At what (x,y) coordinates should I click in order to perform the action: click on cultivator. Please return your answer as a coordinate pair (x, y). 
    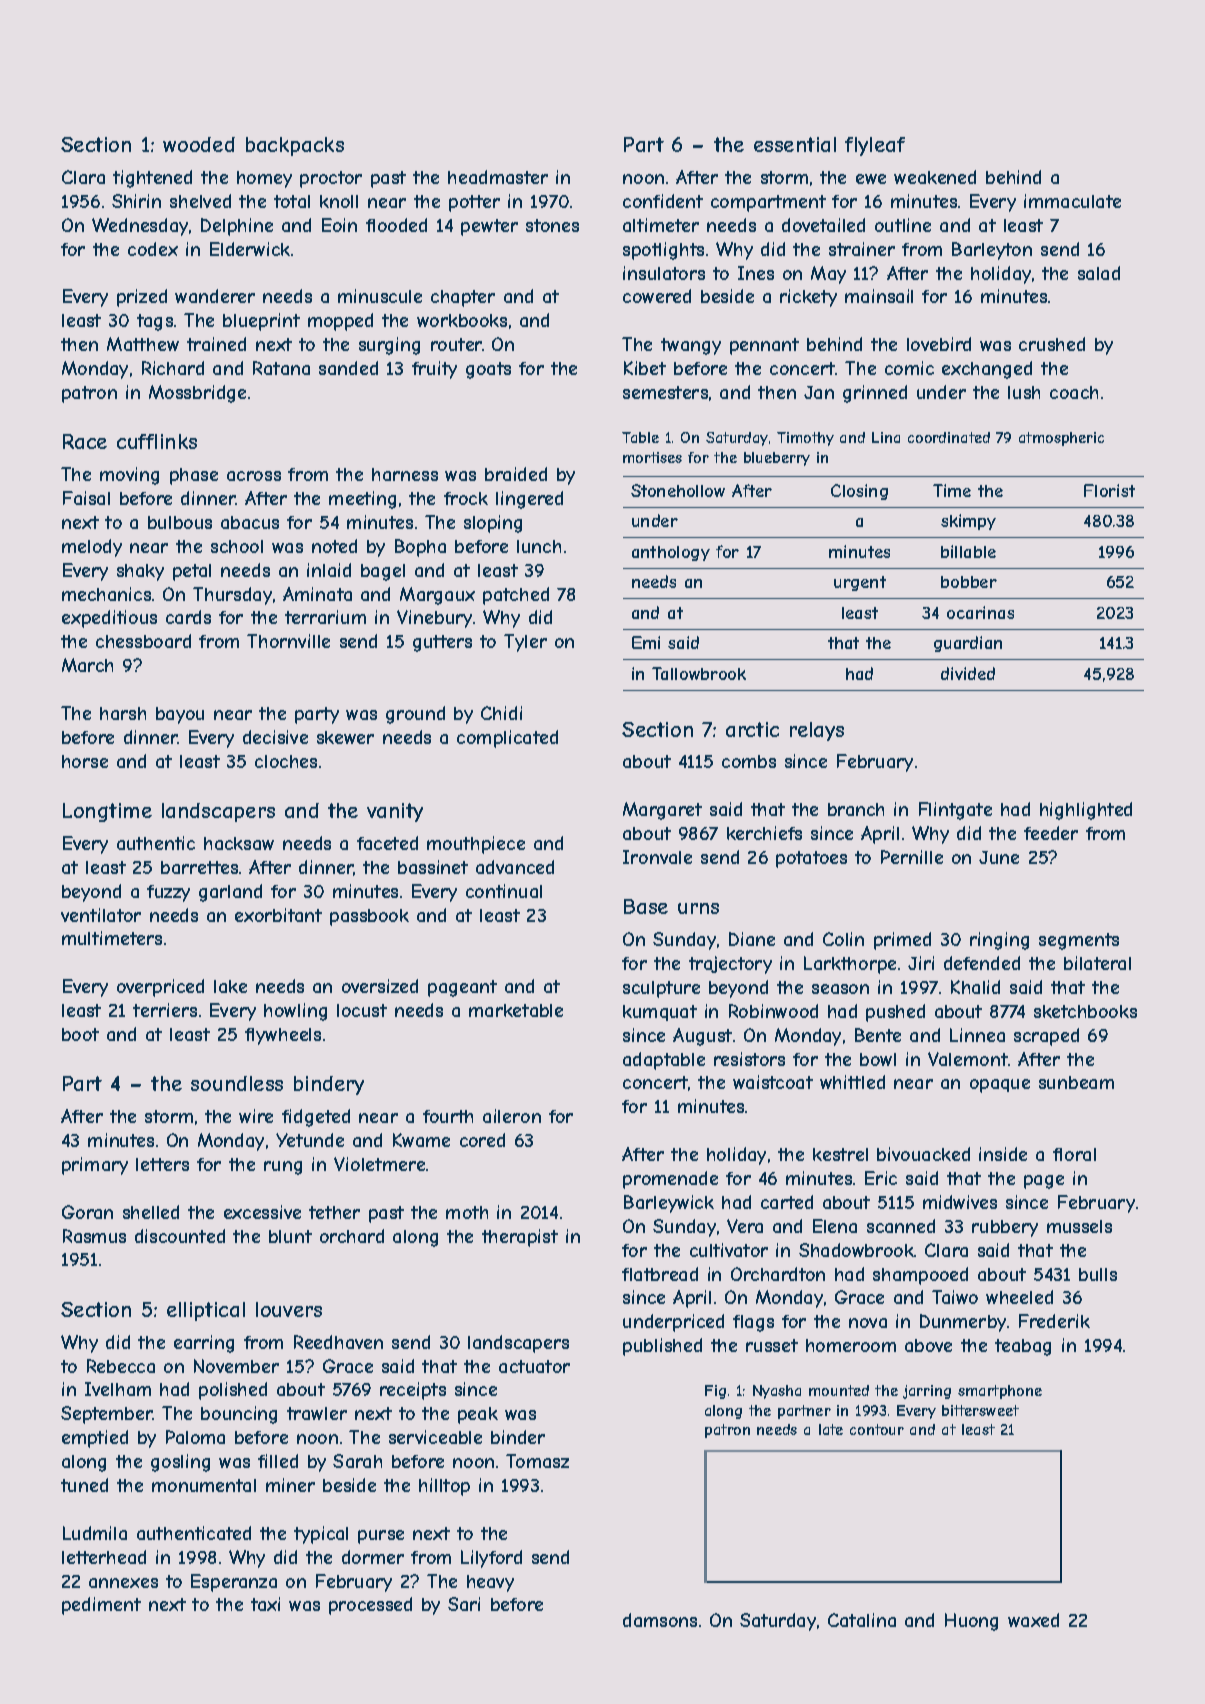
    Looking at the image, I should click on (729, 1250).
